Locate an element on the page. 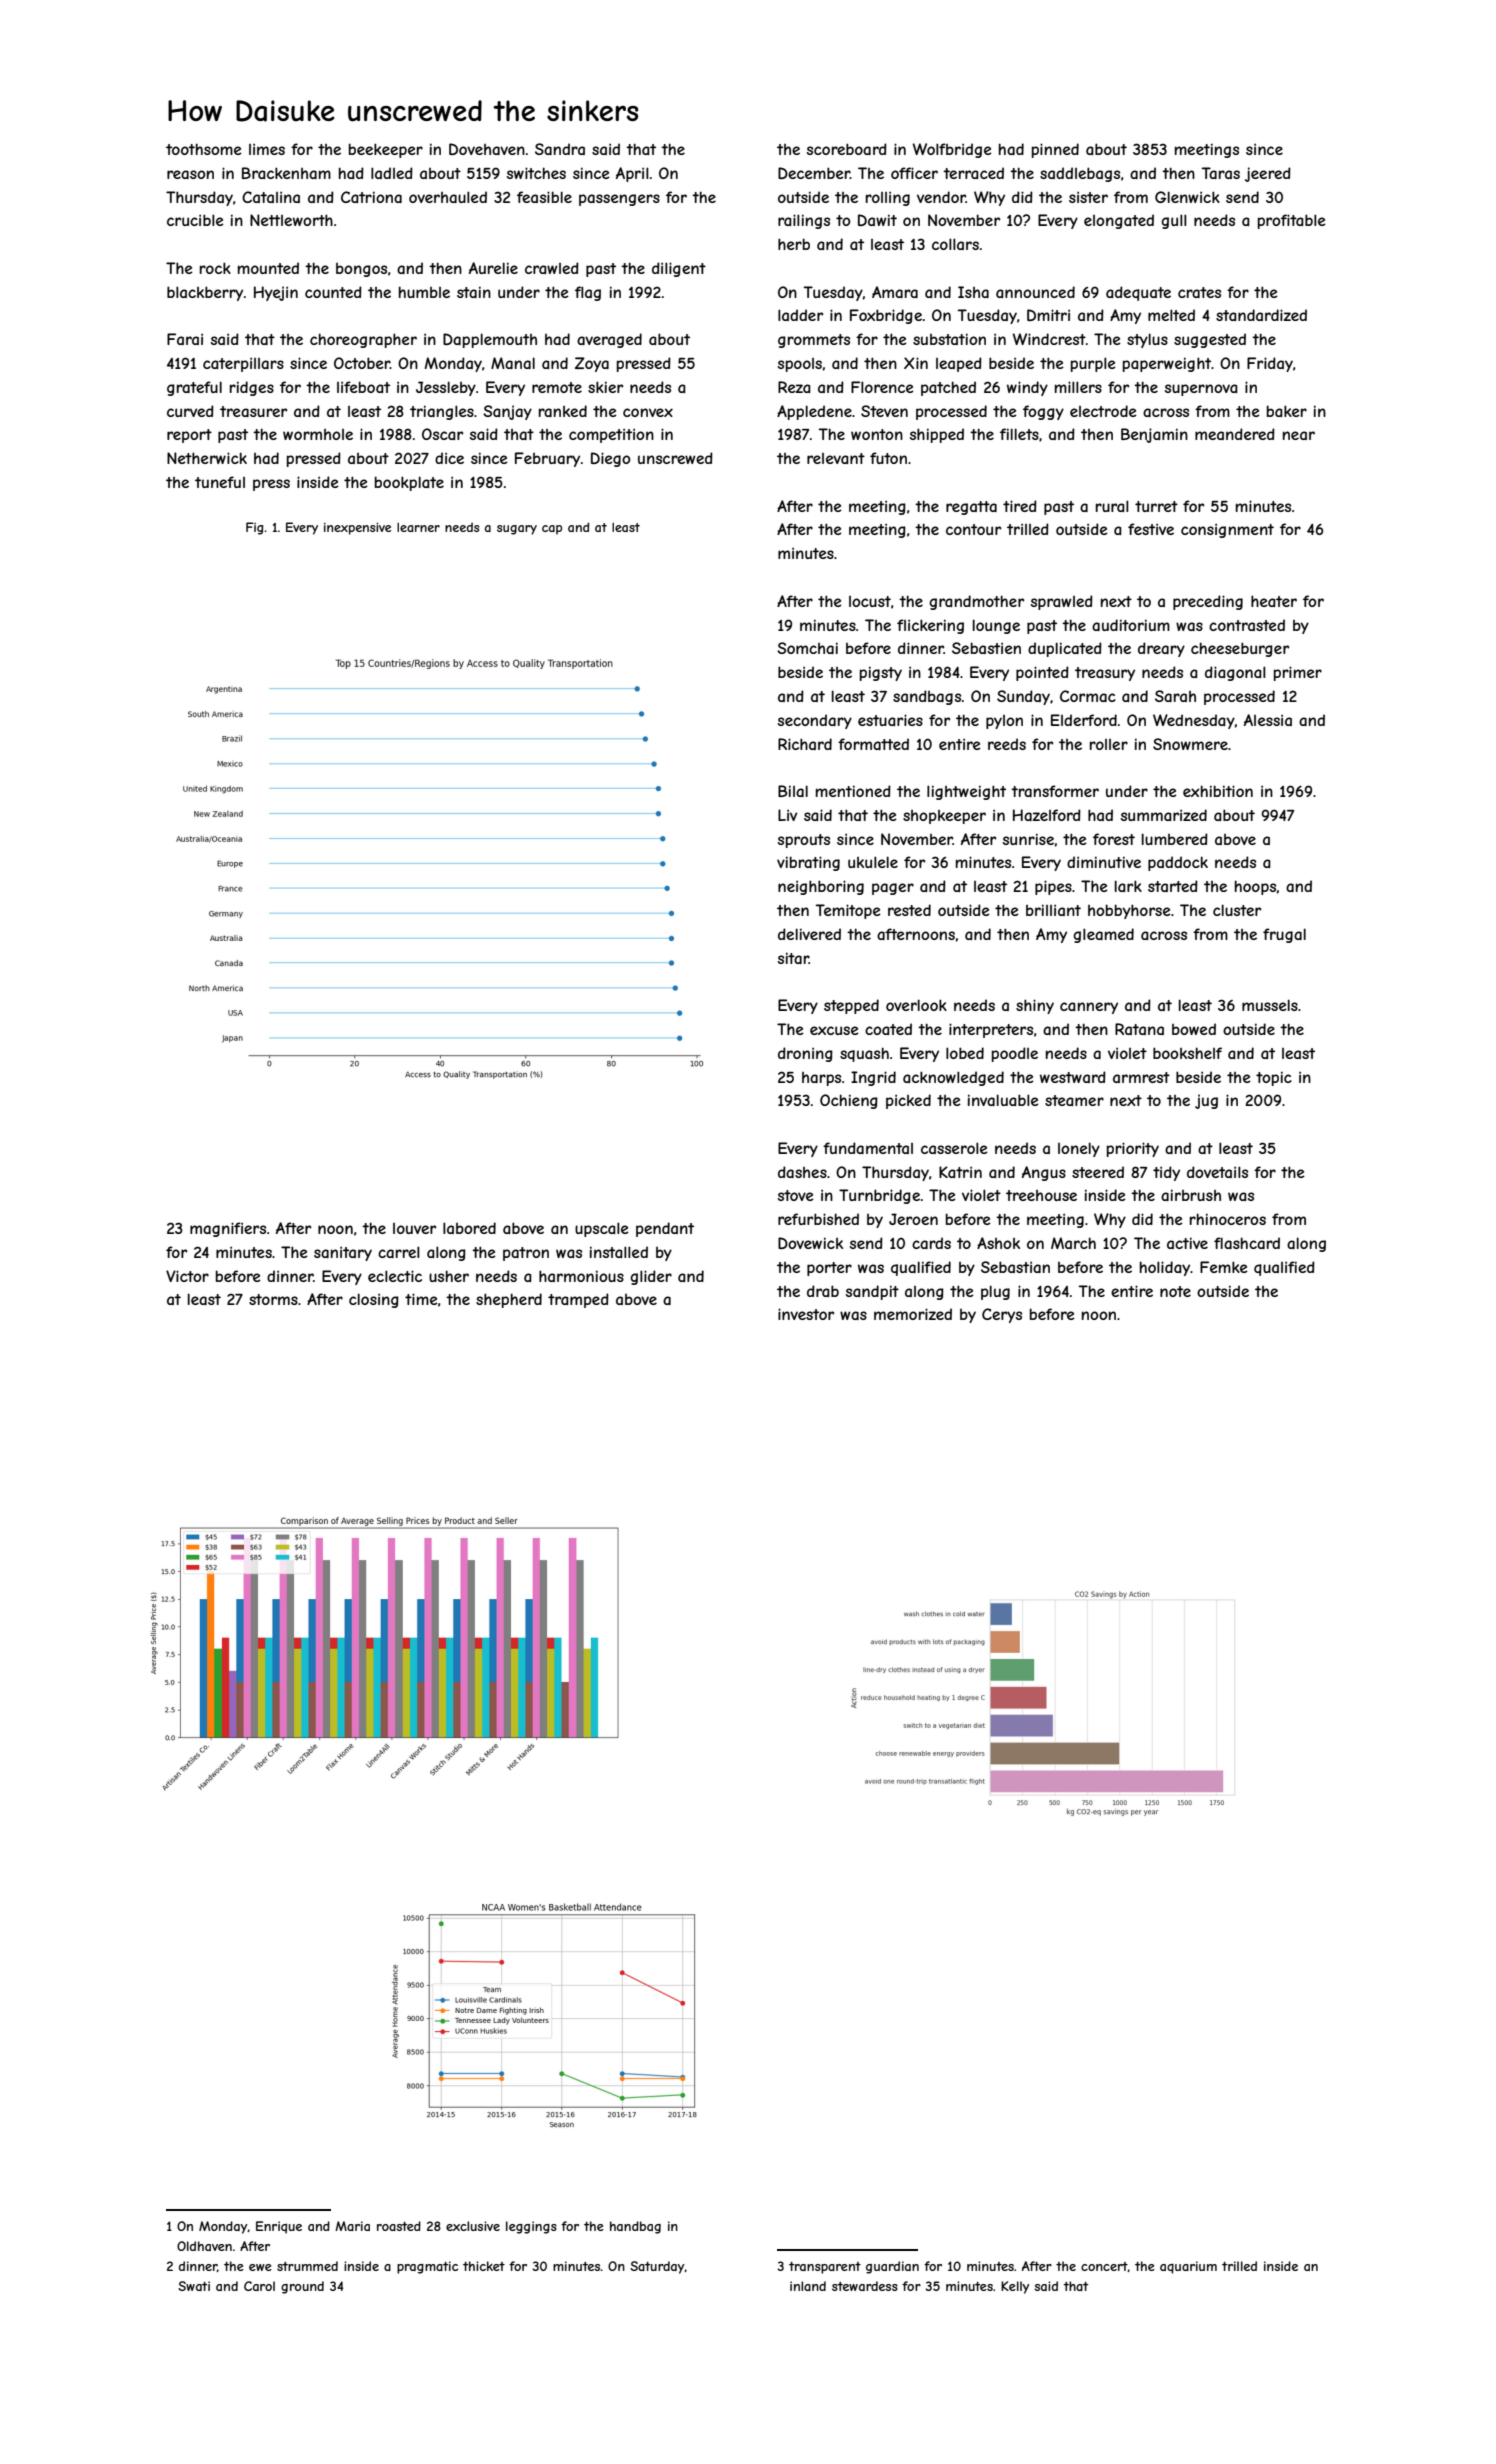  louver is located at coordinates (414, 1228).
